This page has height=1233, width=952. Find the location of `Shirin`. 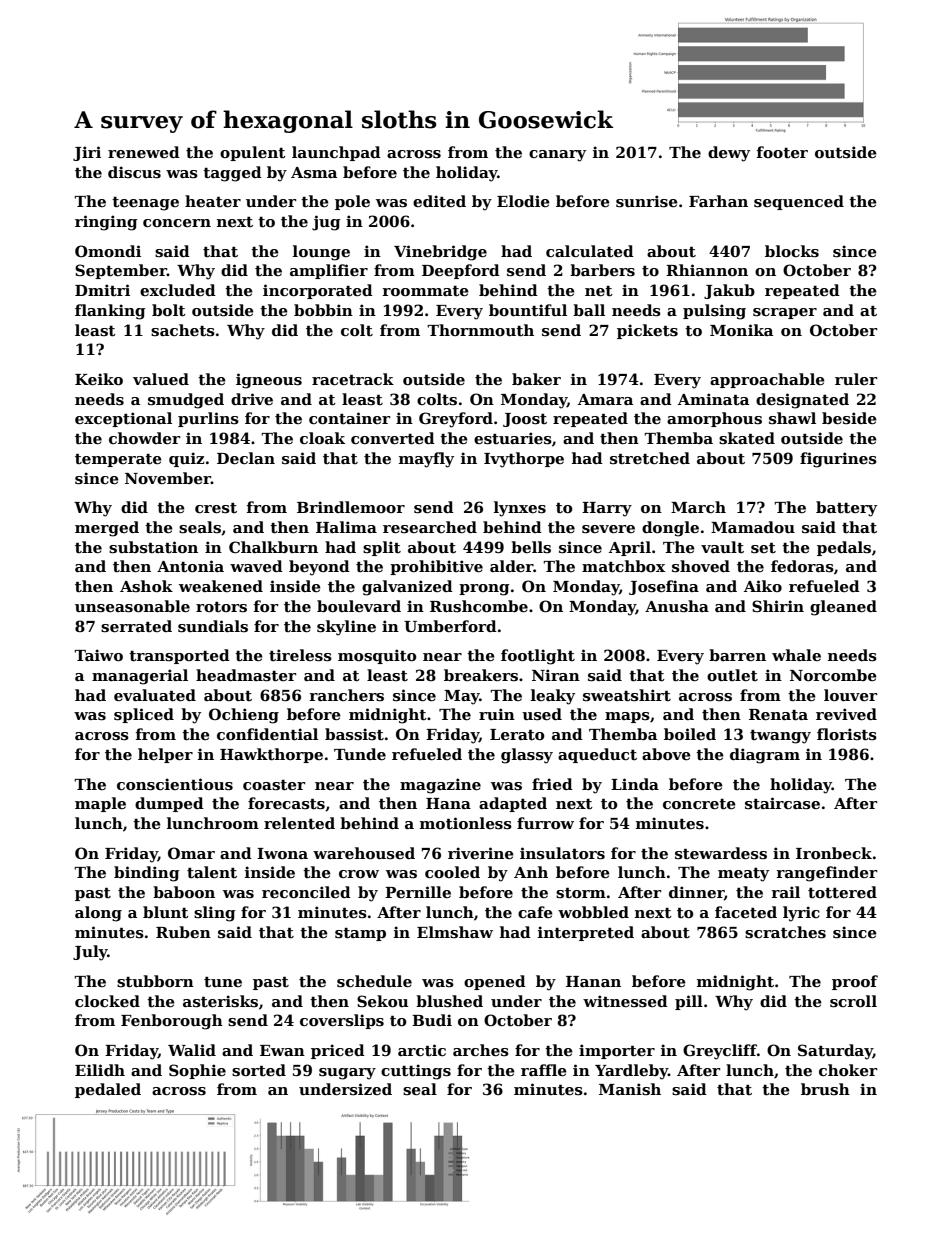

Shirin is located at coordinates (778, 606).
